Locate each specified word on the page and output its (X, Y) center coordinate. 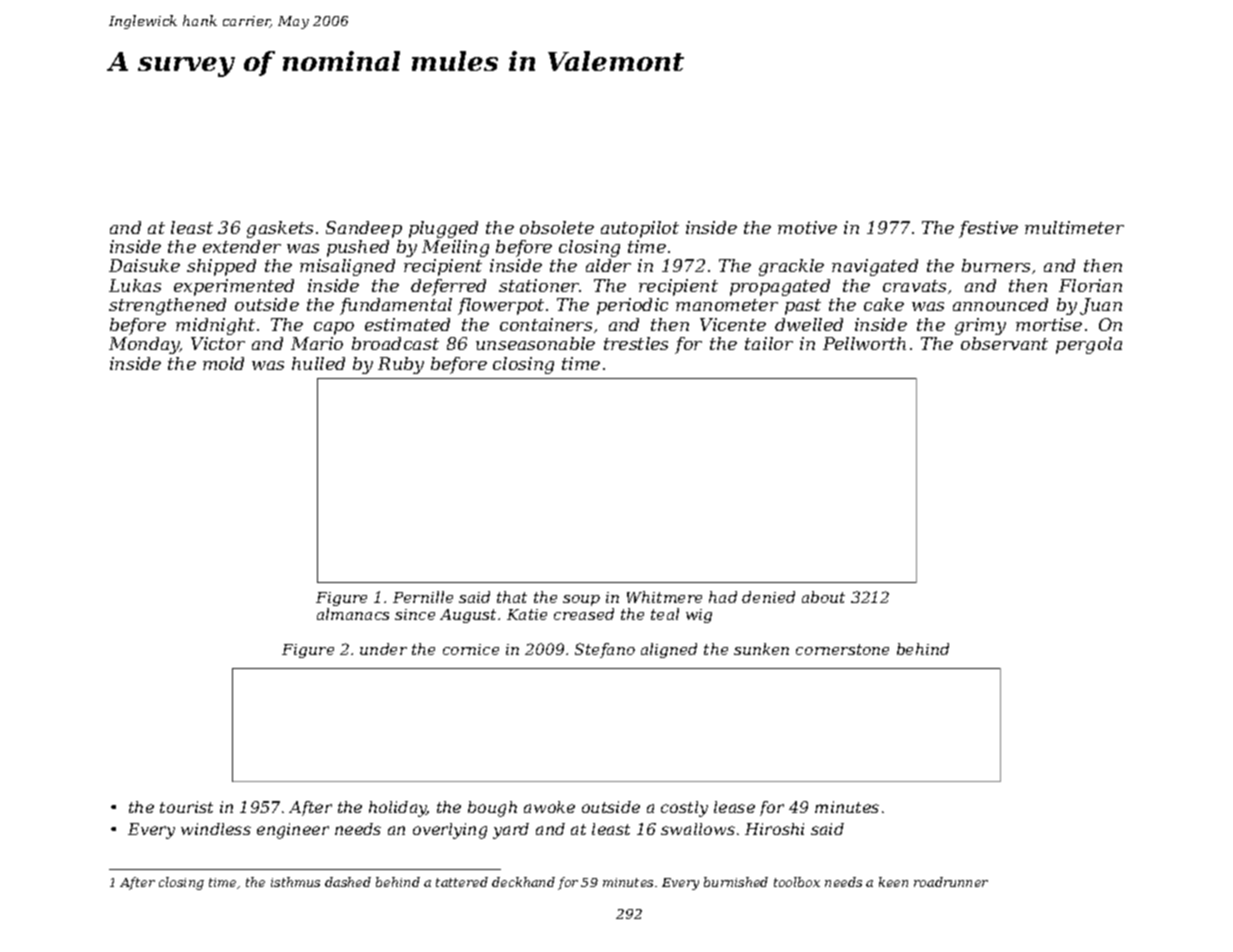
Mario (317, 343)
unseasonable (535, 343)
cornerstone (842, 649)
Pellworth (864, 343)
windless (216, 829)
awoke (549, 807)
